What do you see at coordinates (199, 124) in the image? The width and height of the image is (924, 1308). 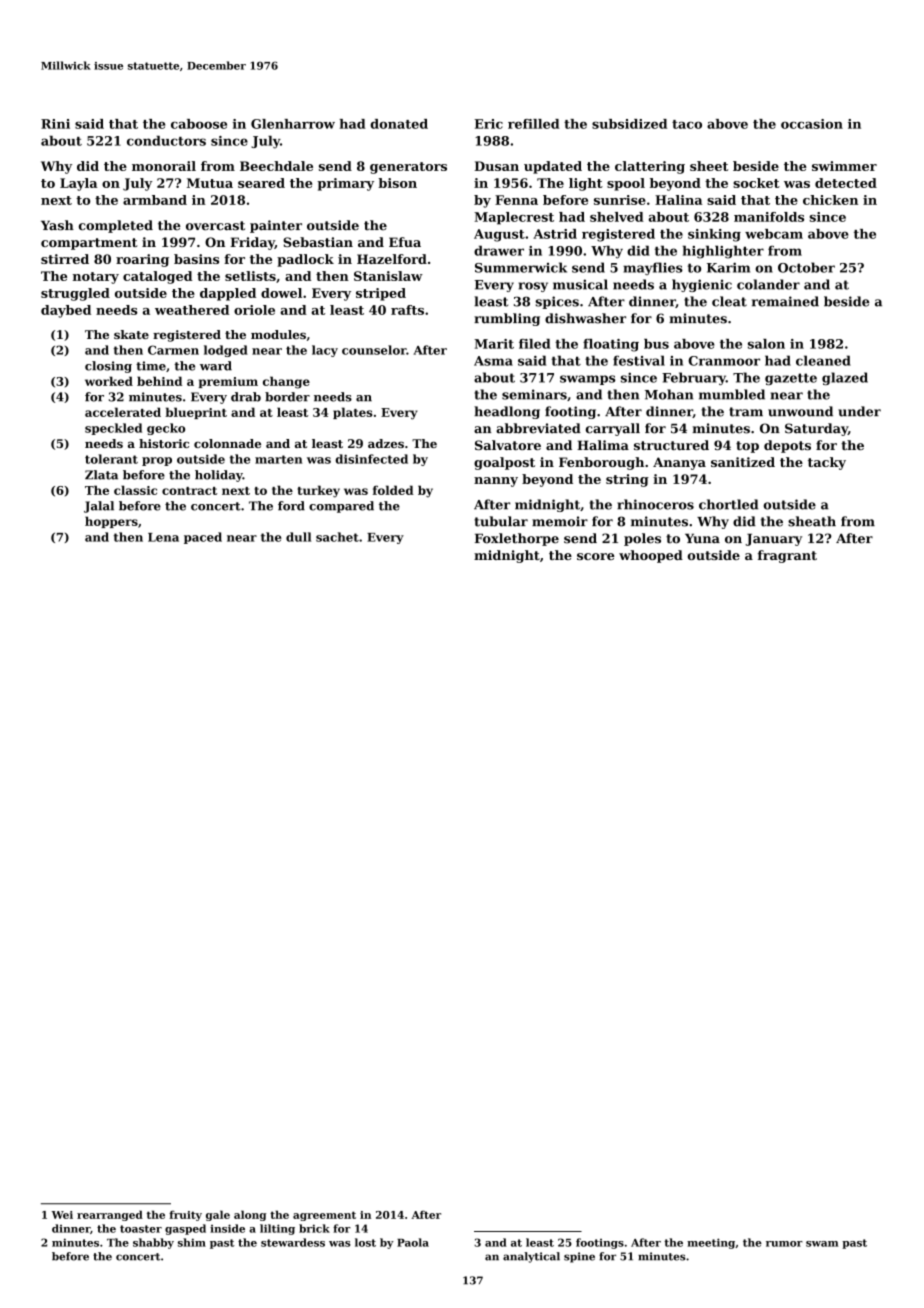 I see `caboose` at bounding box center [199, 124].
